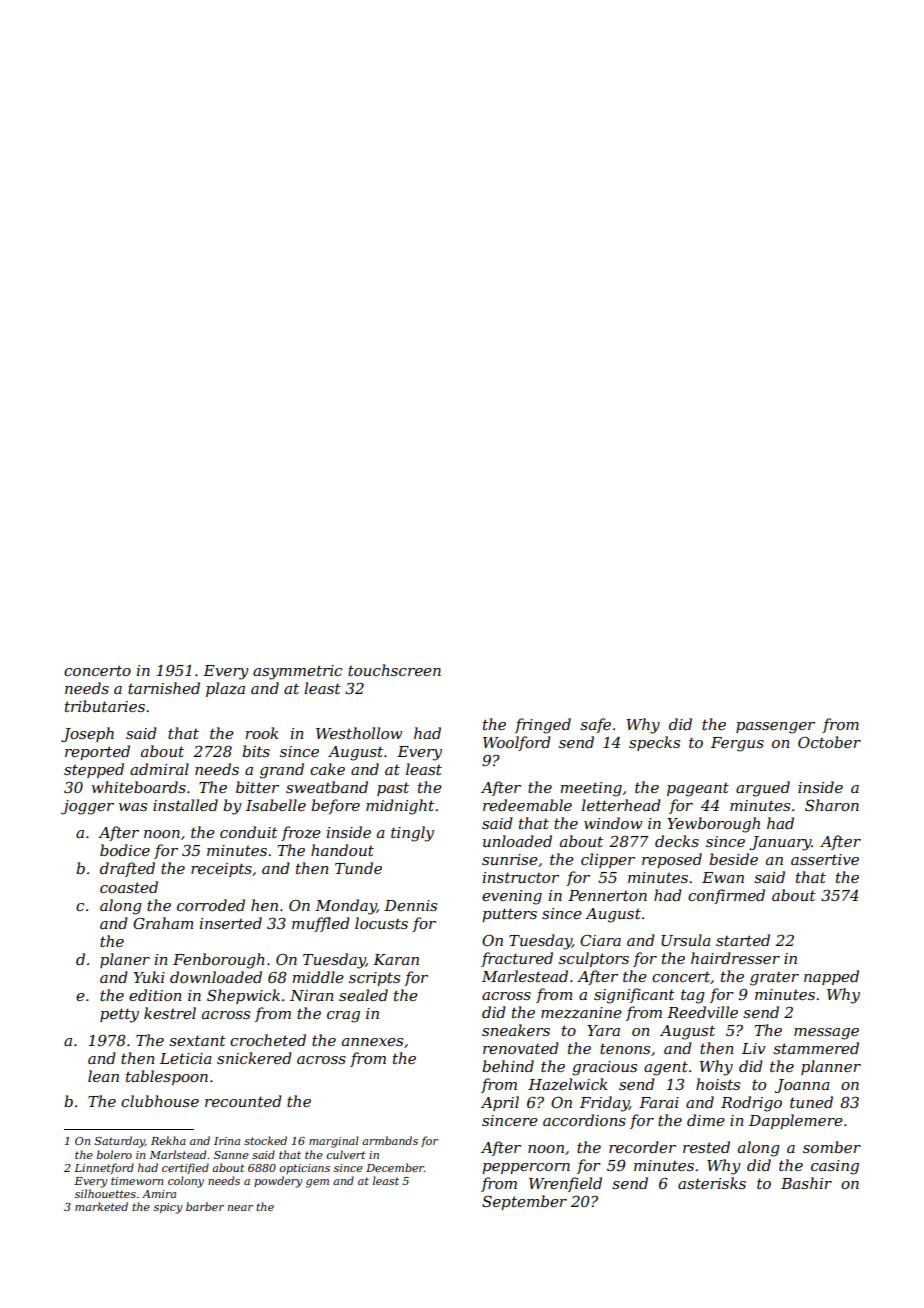  Describe the element at coordinates (105, 706) in the screenshot. I see `tributaries` at that location.
